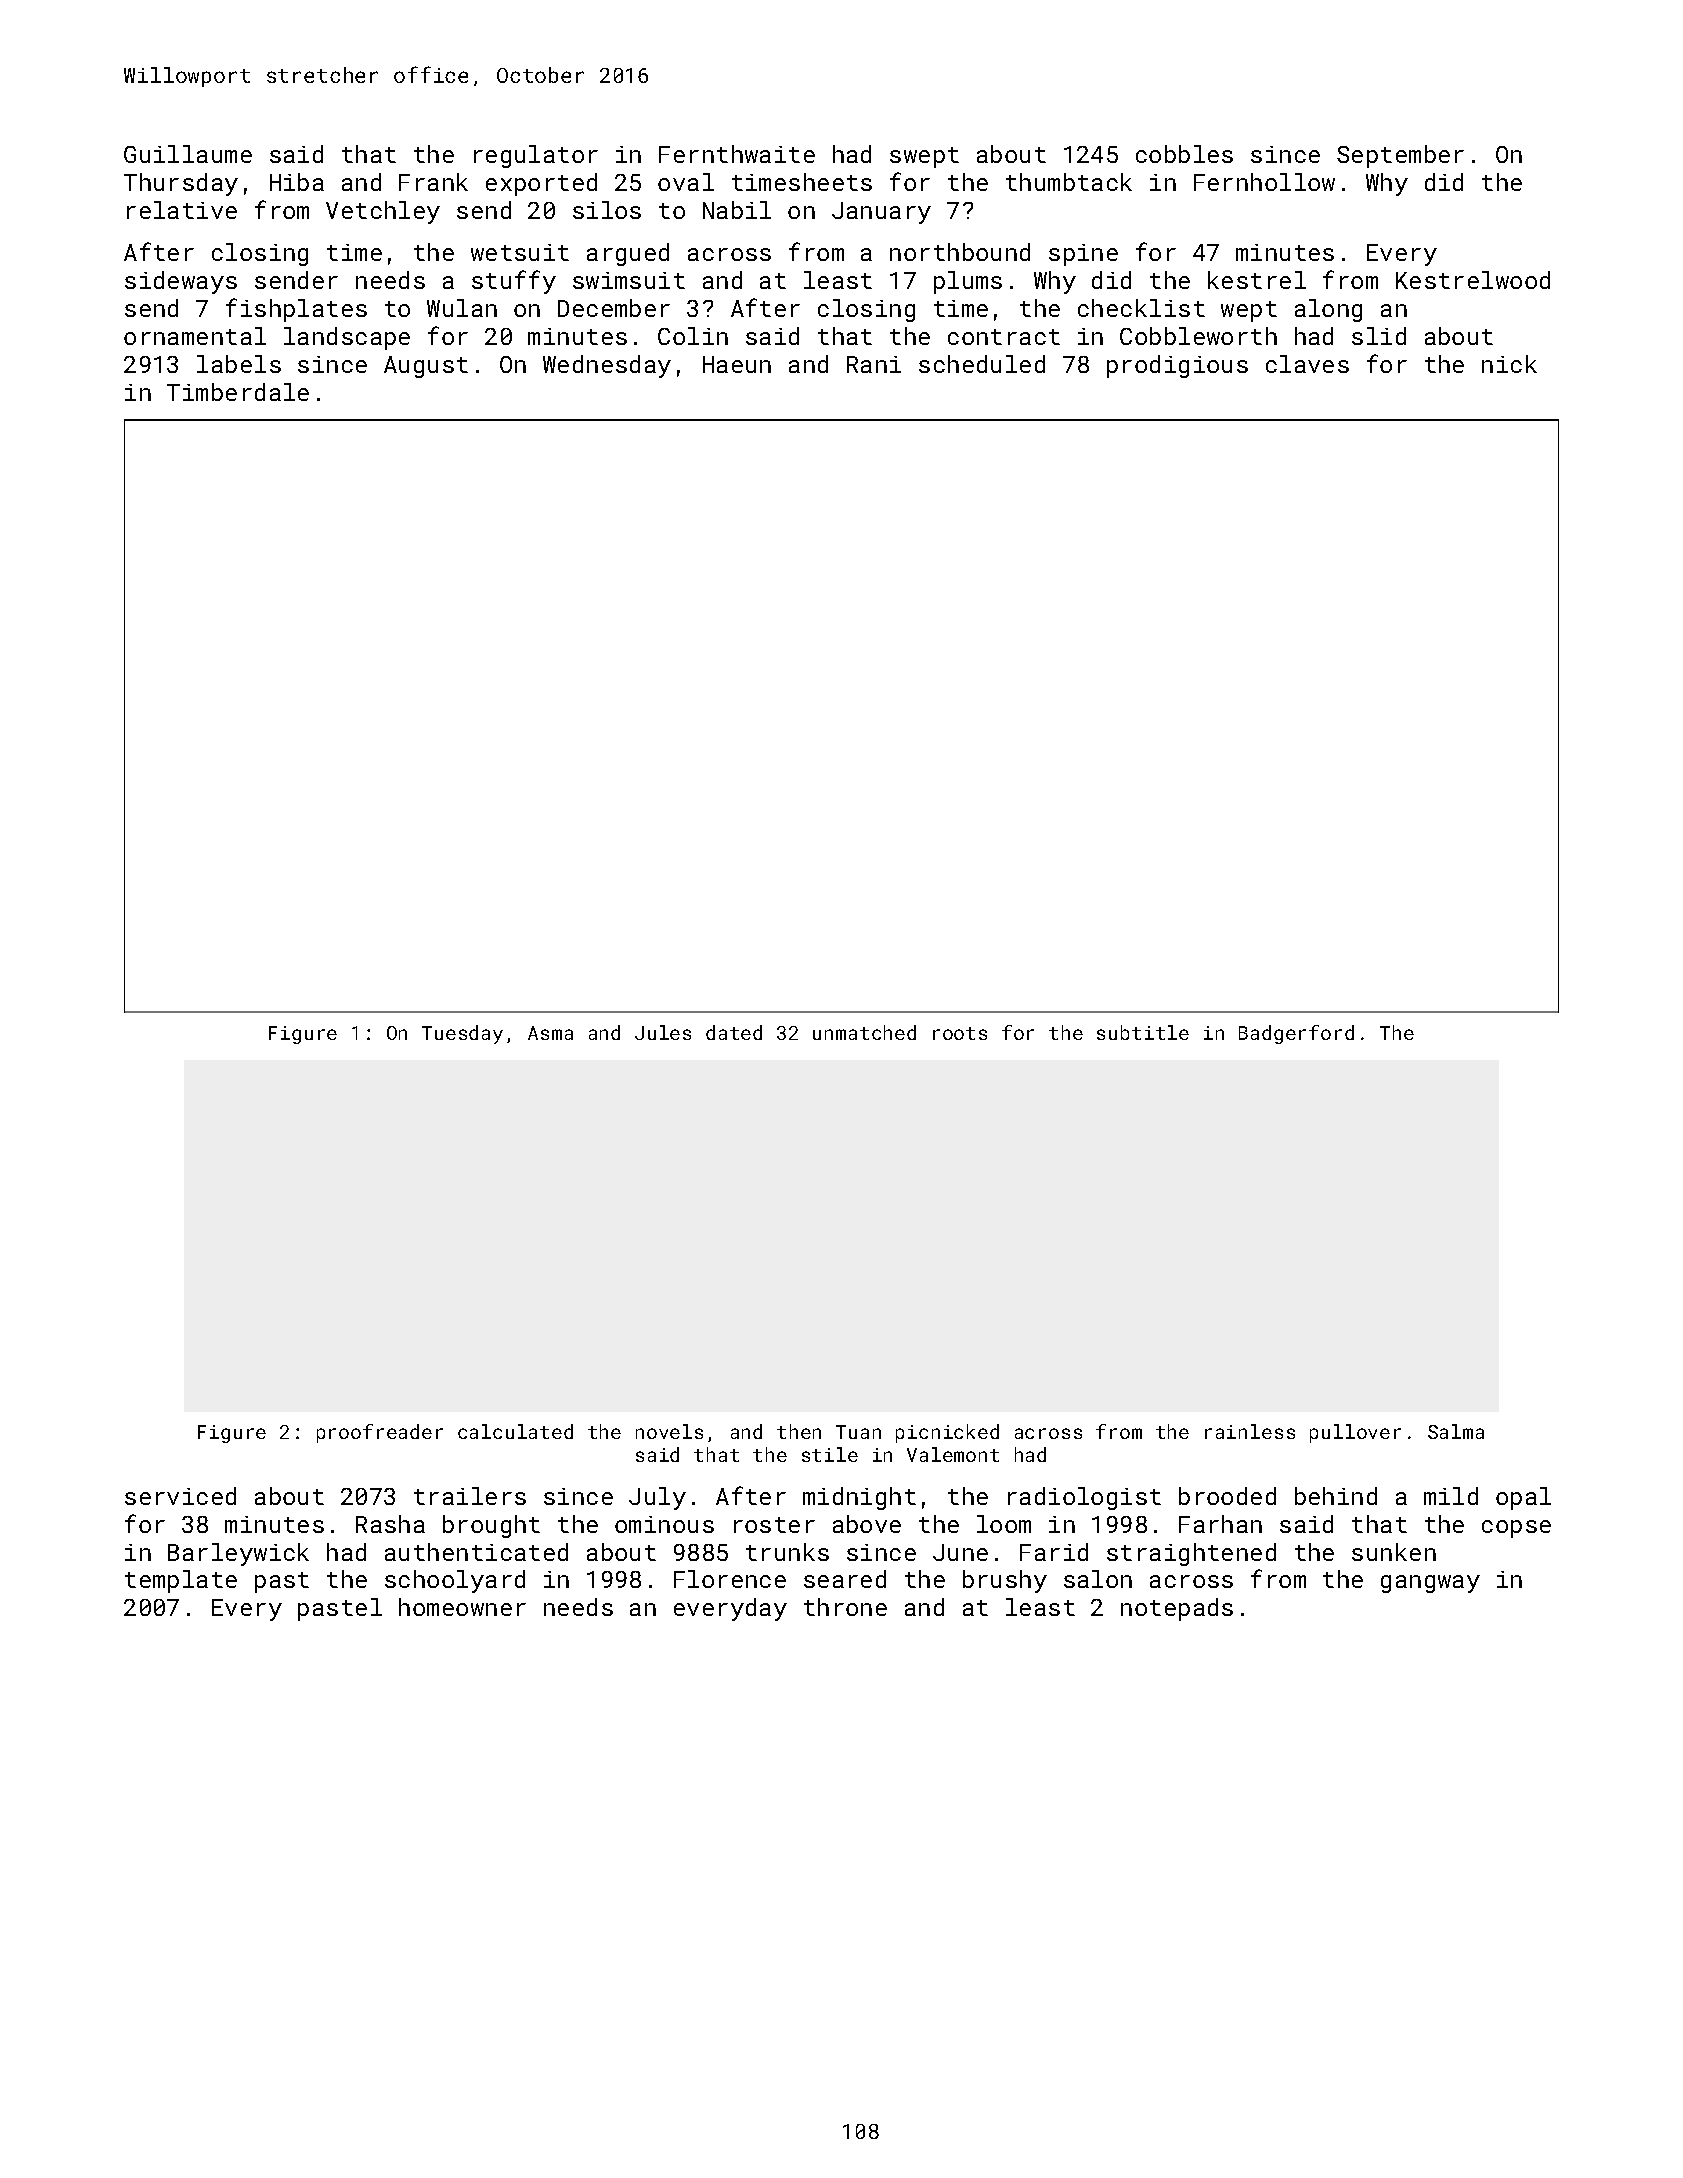 This document has width=1683, height=2178. Describe the element at coordinates (1177, 366) in the document. I see `prodigious` at that location.
